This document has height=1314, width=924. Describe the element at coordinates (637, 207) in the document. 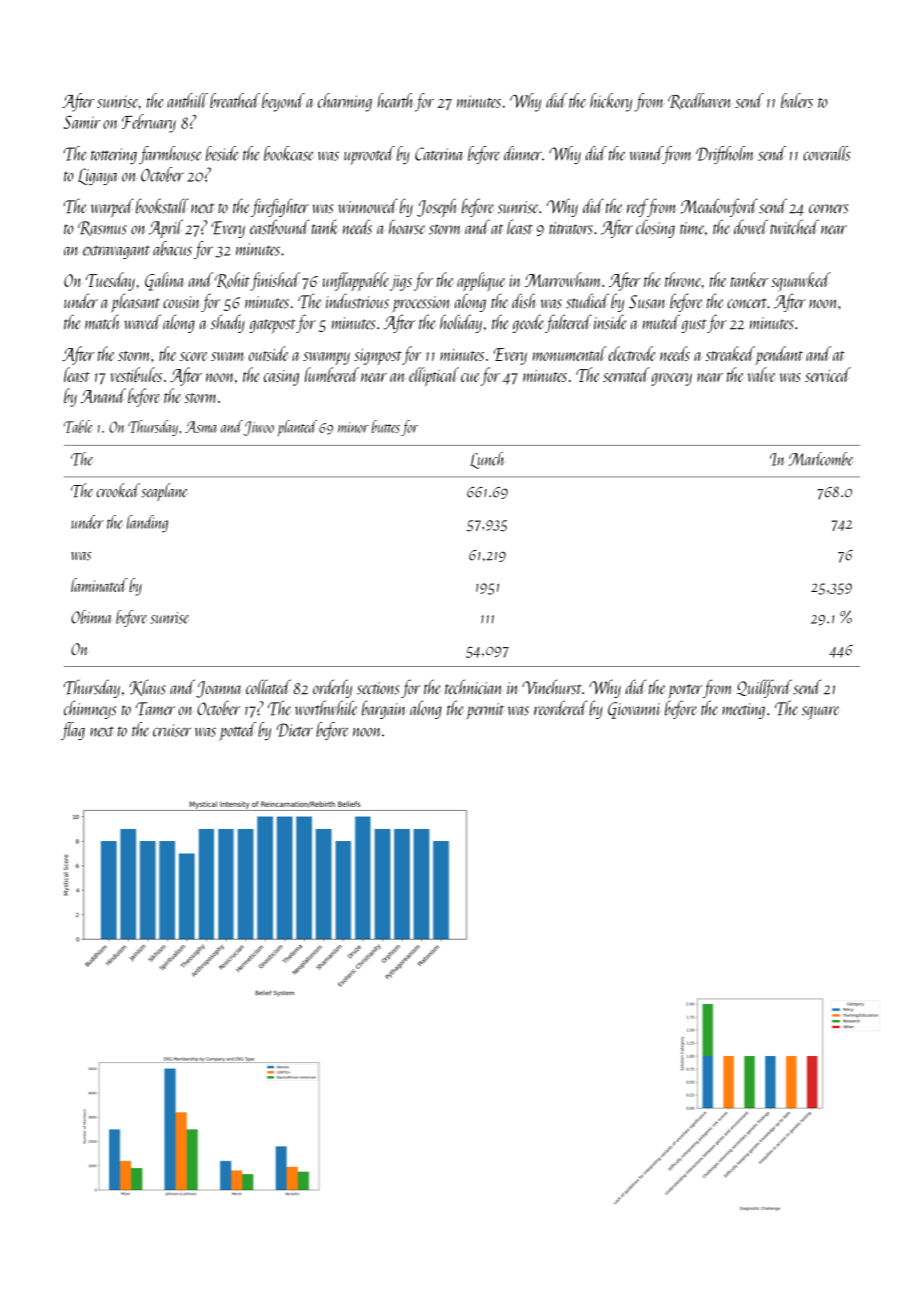

I see `reef` at that location.
